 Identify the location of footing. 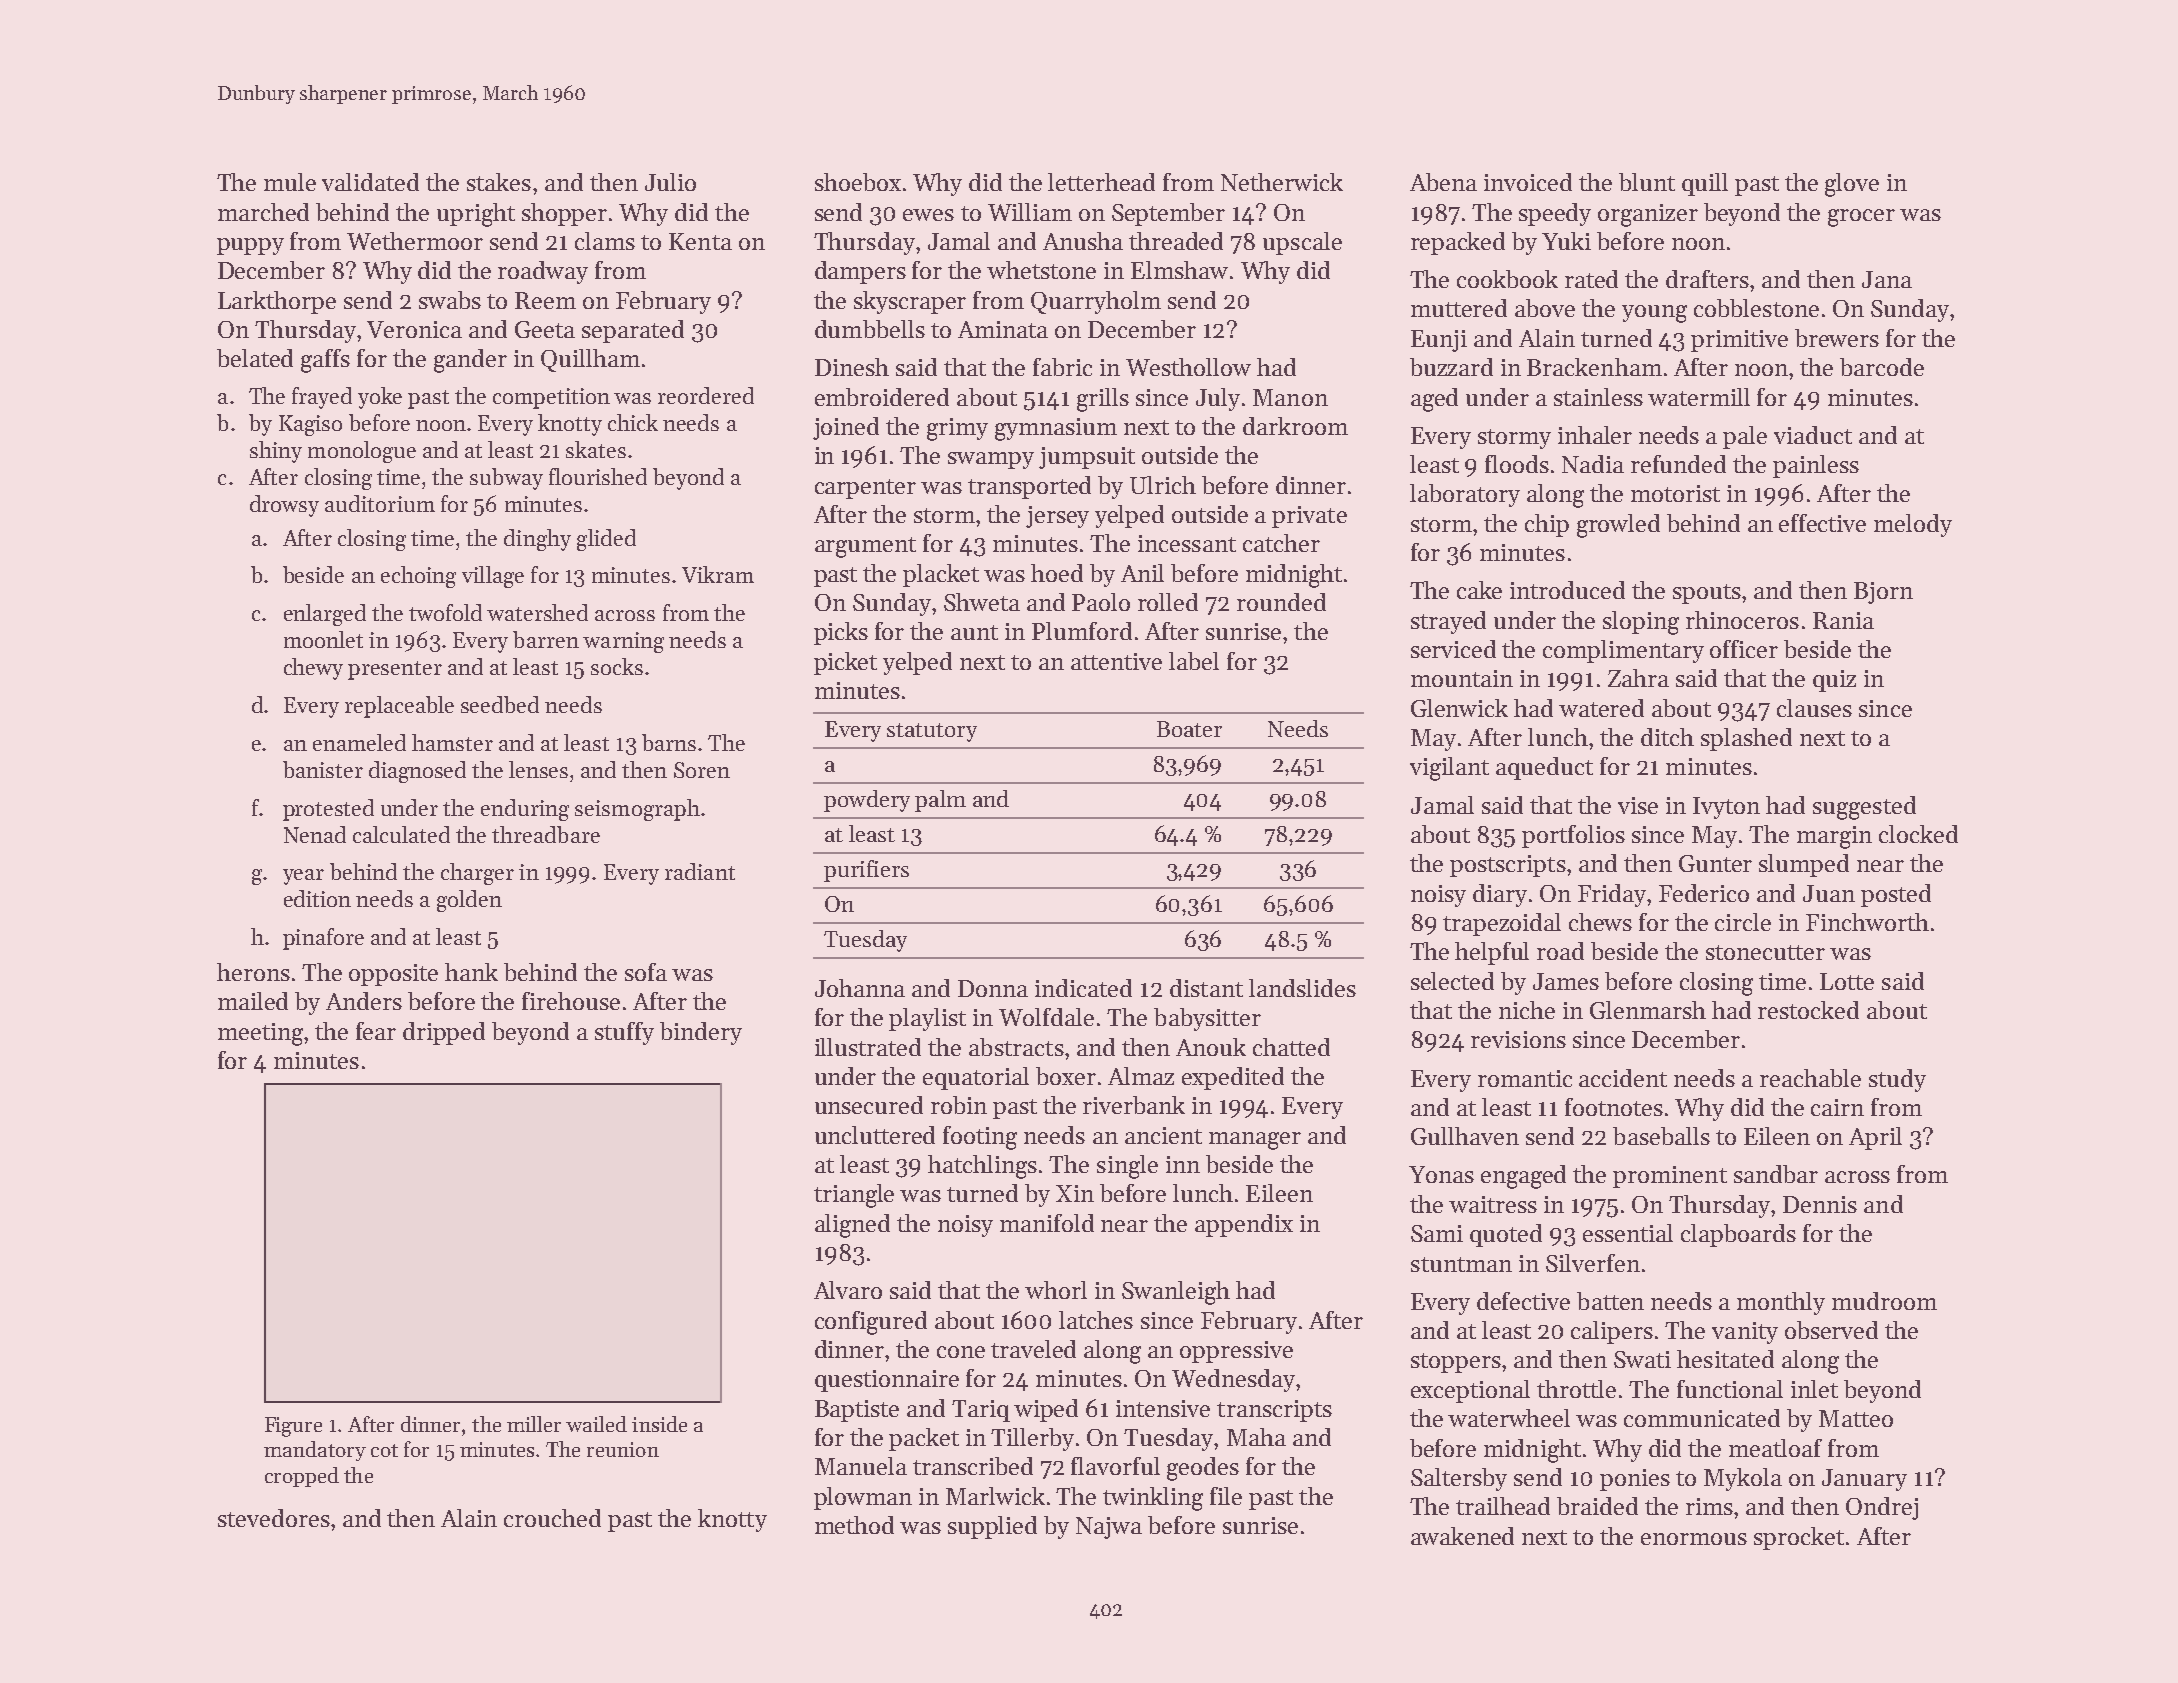
(980, 1138).
